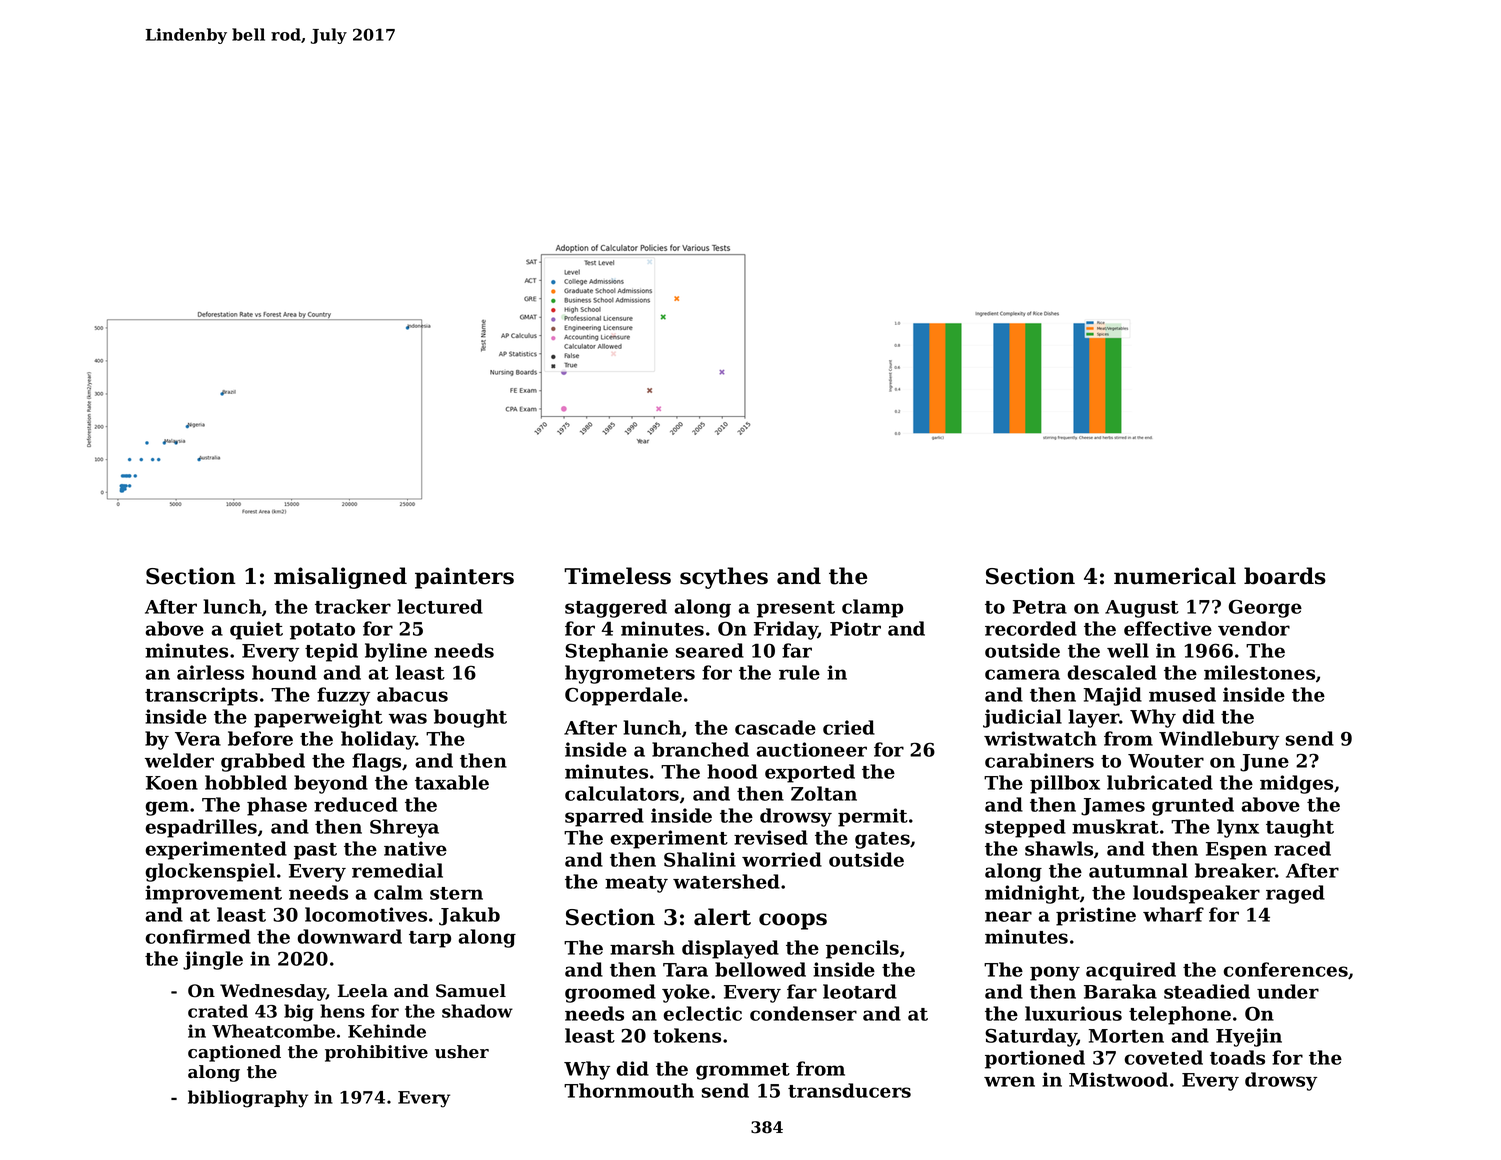 This document has width=1501, height=1160. I want to click on seared, so click(710, 650).
